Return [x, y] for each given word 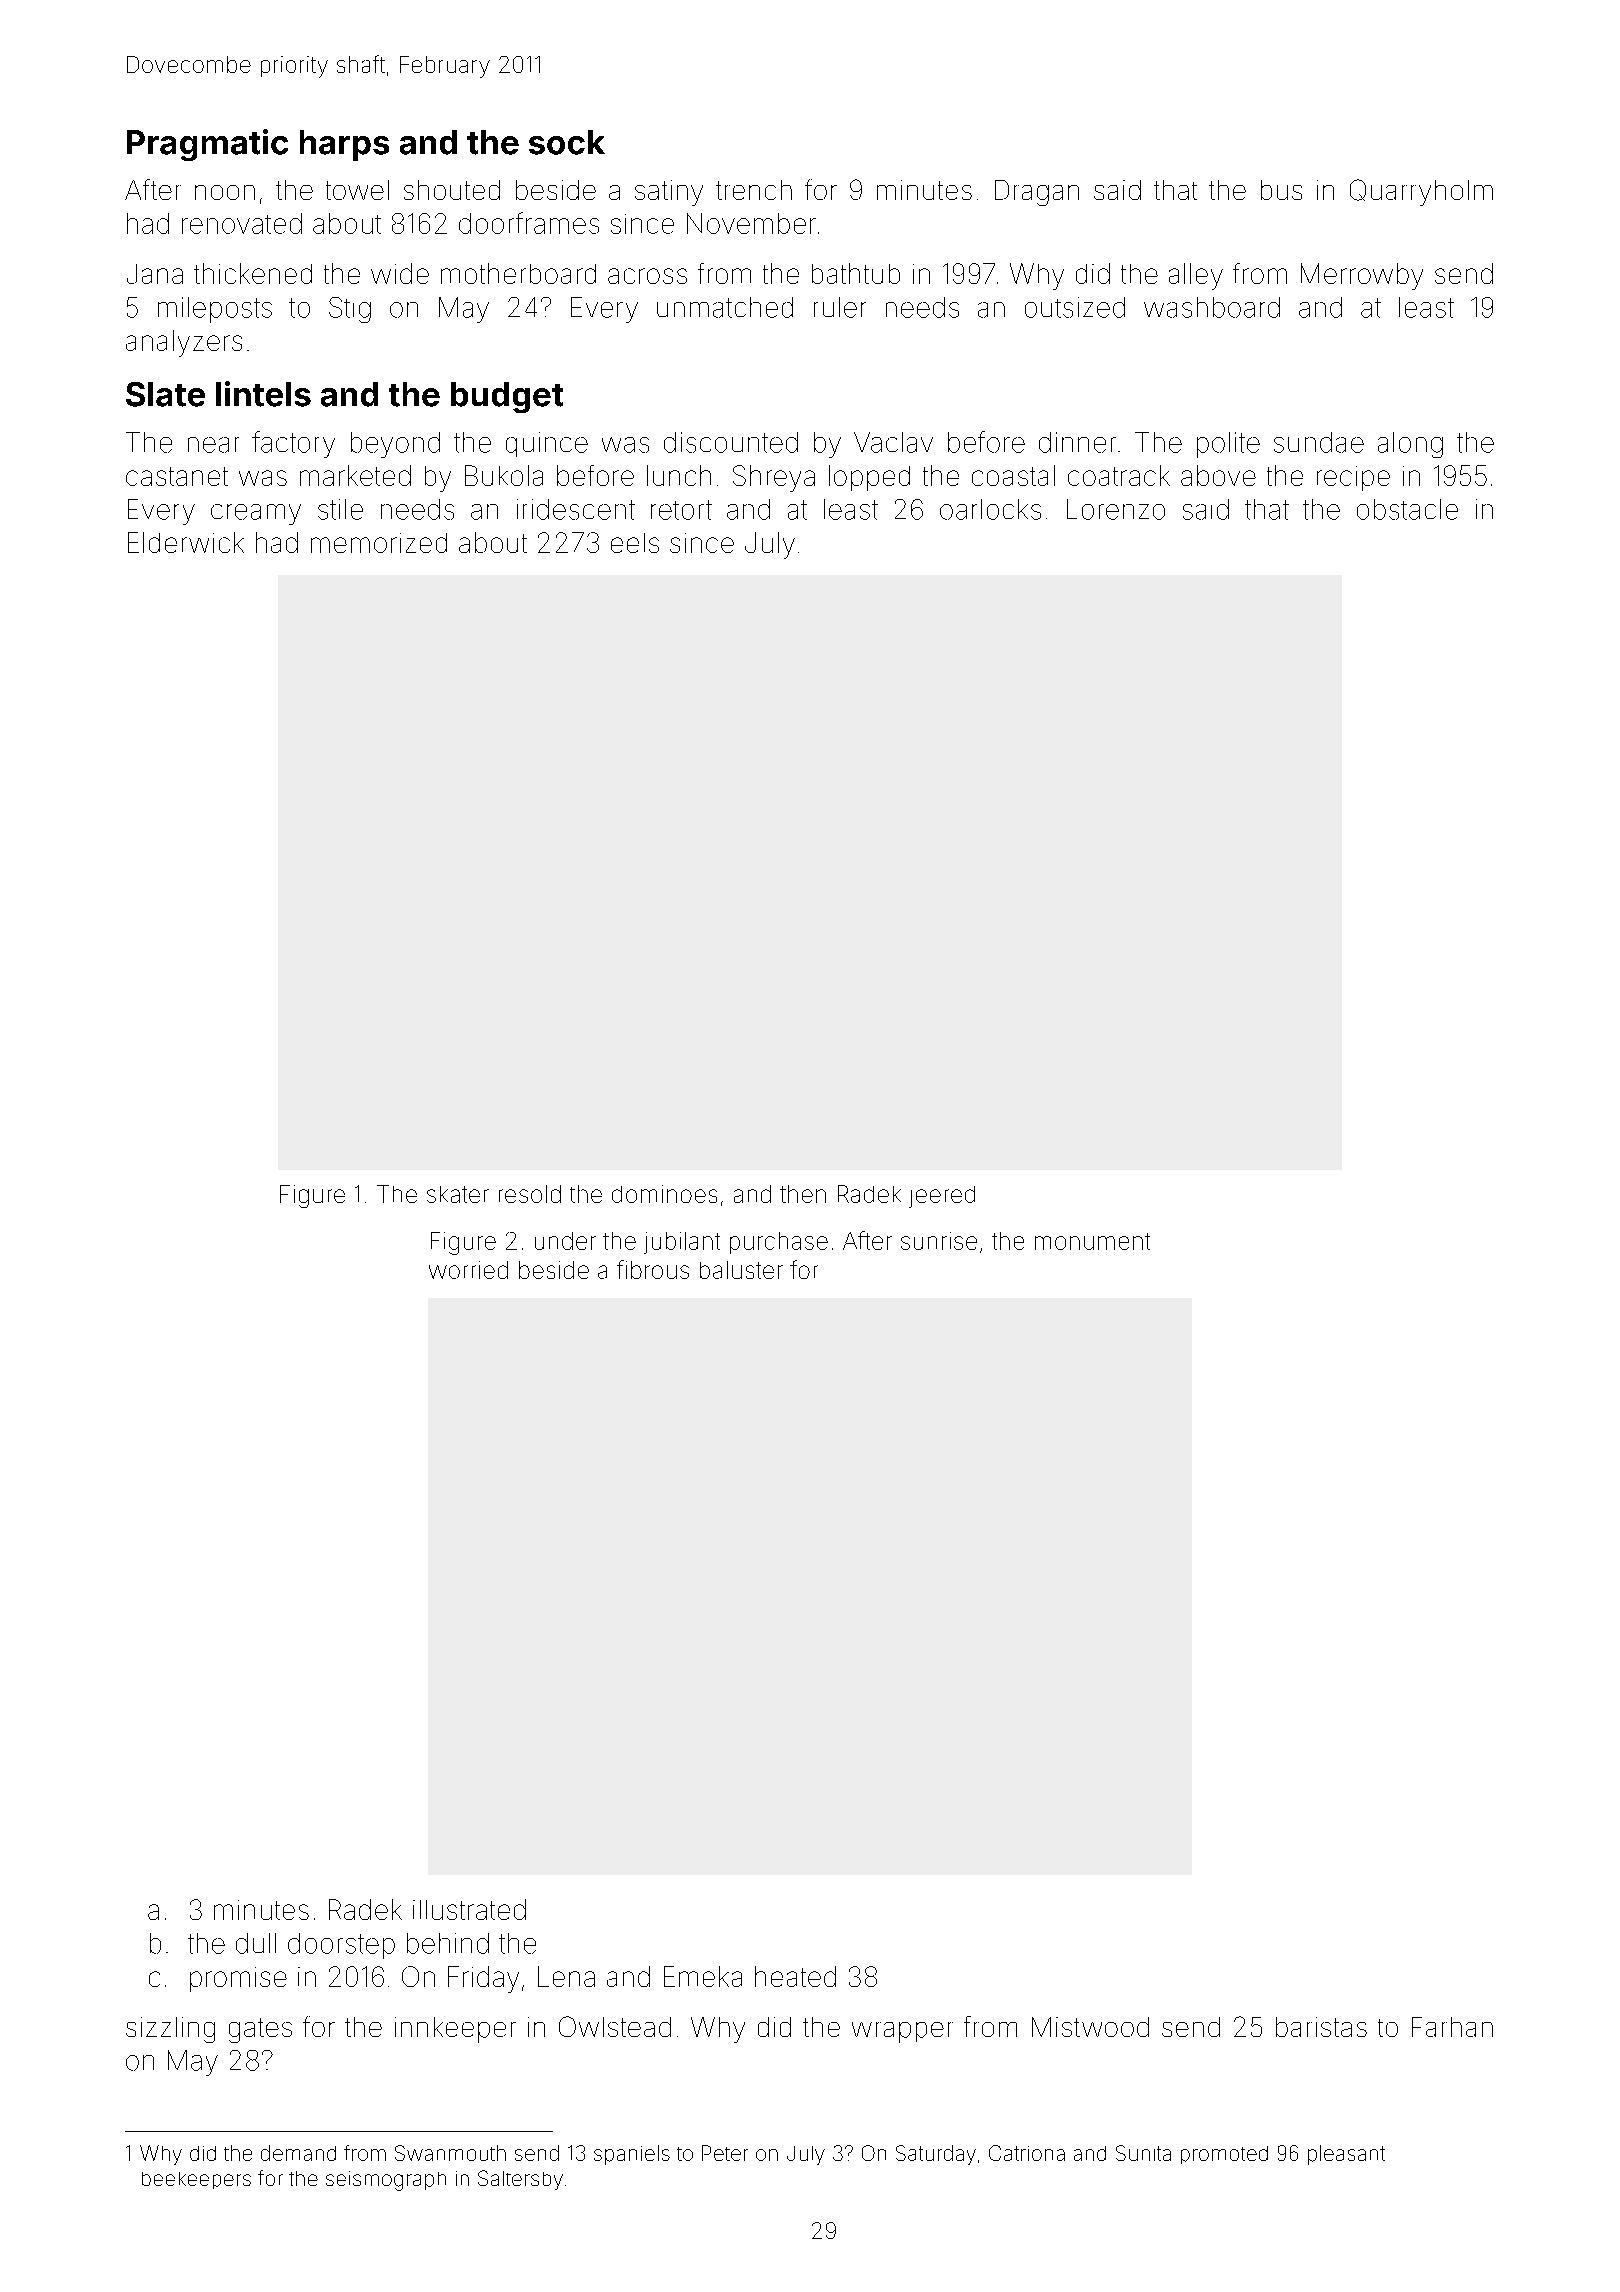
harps [344, 145]
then [803, 1194]
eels [635, 543]
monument [1092, 1241]
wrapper [902, 2032]
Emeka [703, 1976]
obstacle [1407, 509]
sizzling [170, 2030]
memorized [379, 543]
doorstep [341, 1946]
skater [458, 1194]
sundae [1319, 442]
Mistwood [1090, 2027]
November [751, 223]
